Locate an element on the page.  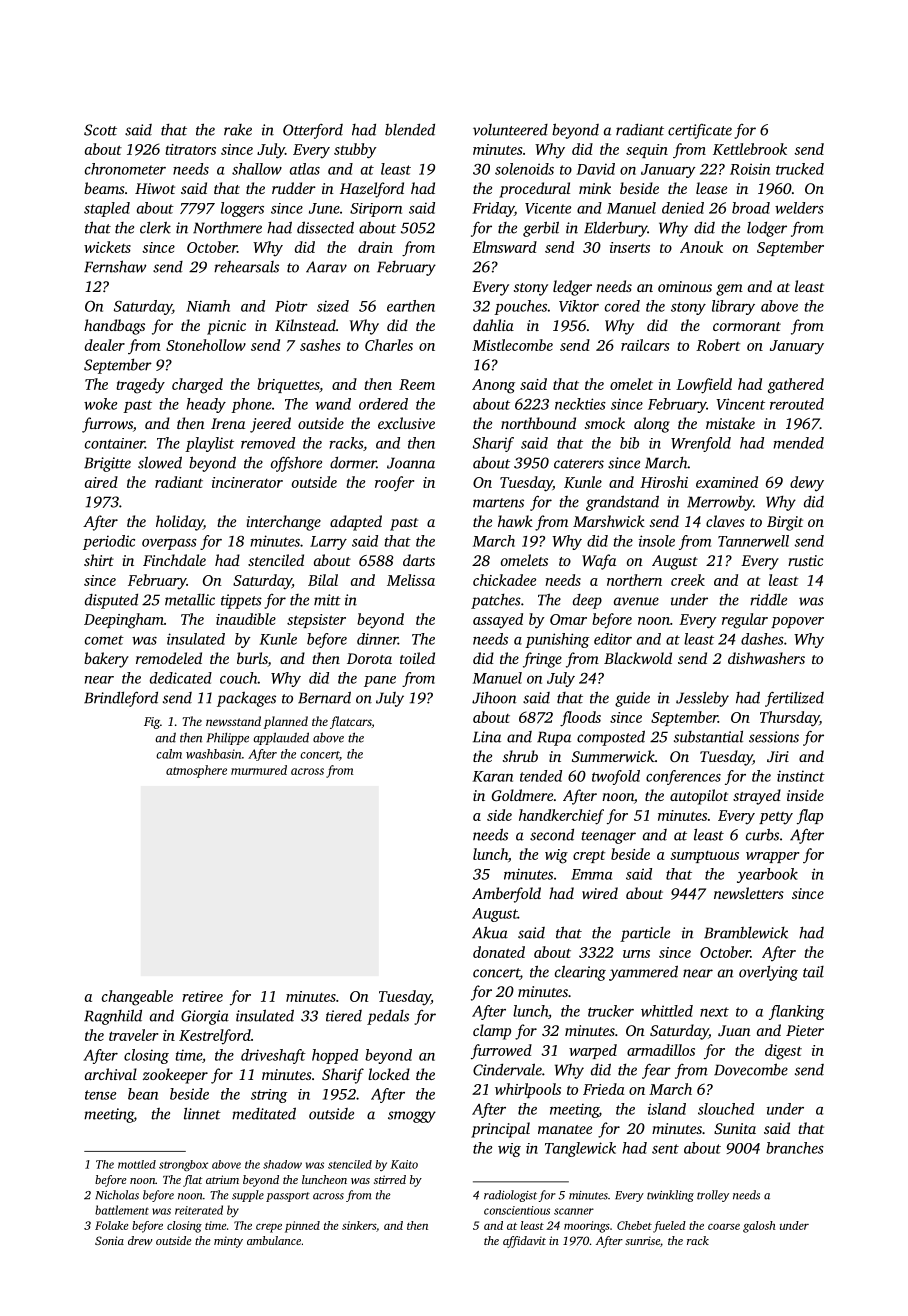
coarse is located at coordinates (724, 1227).
